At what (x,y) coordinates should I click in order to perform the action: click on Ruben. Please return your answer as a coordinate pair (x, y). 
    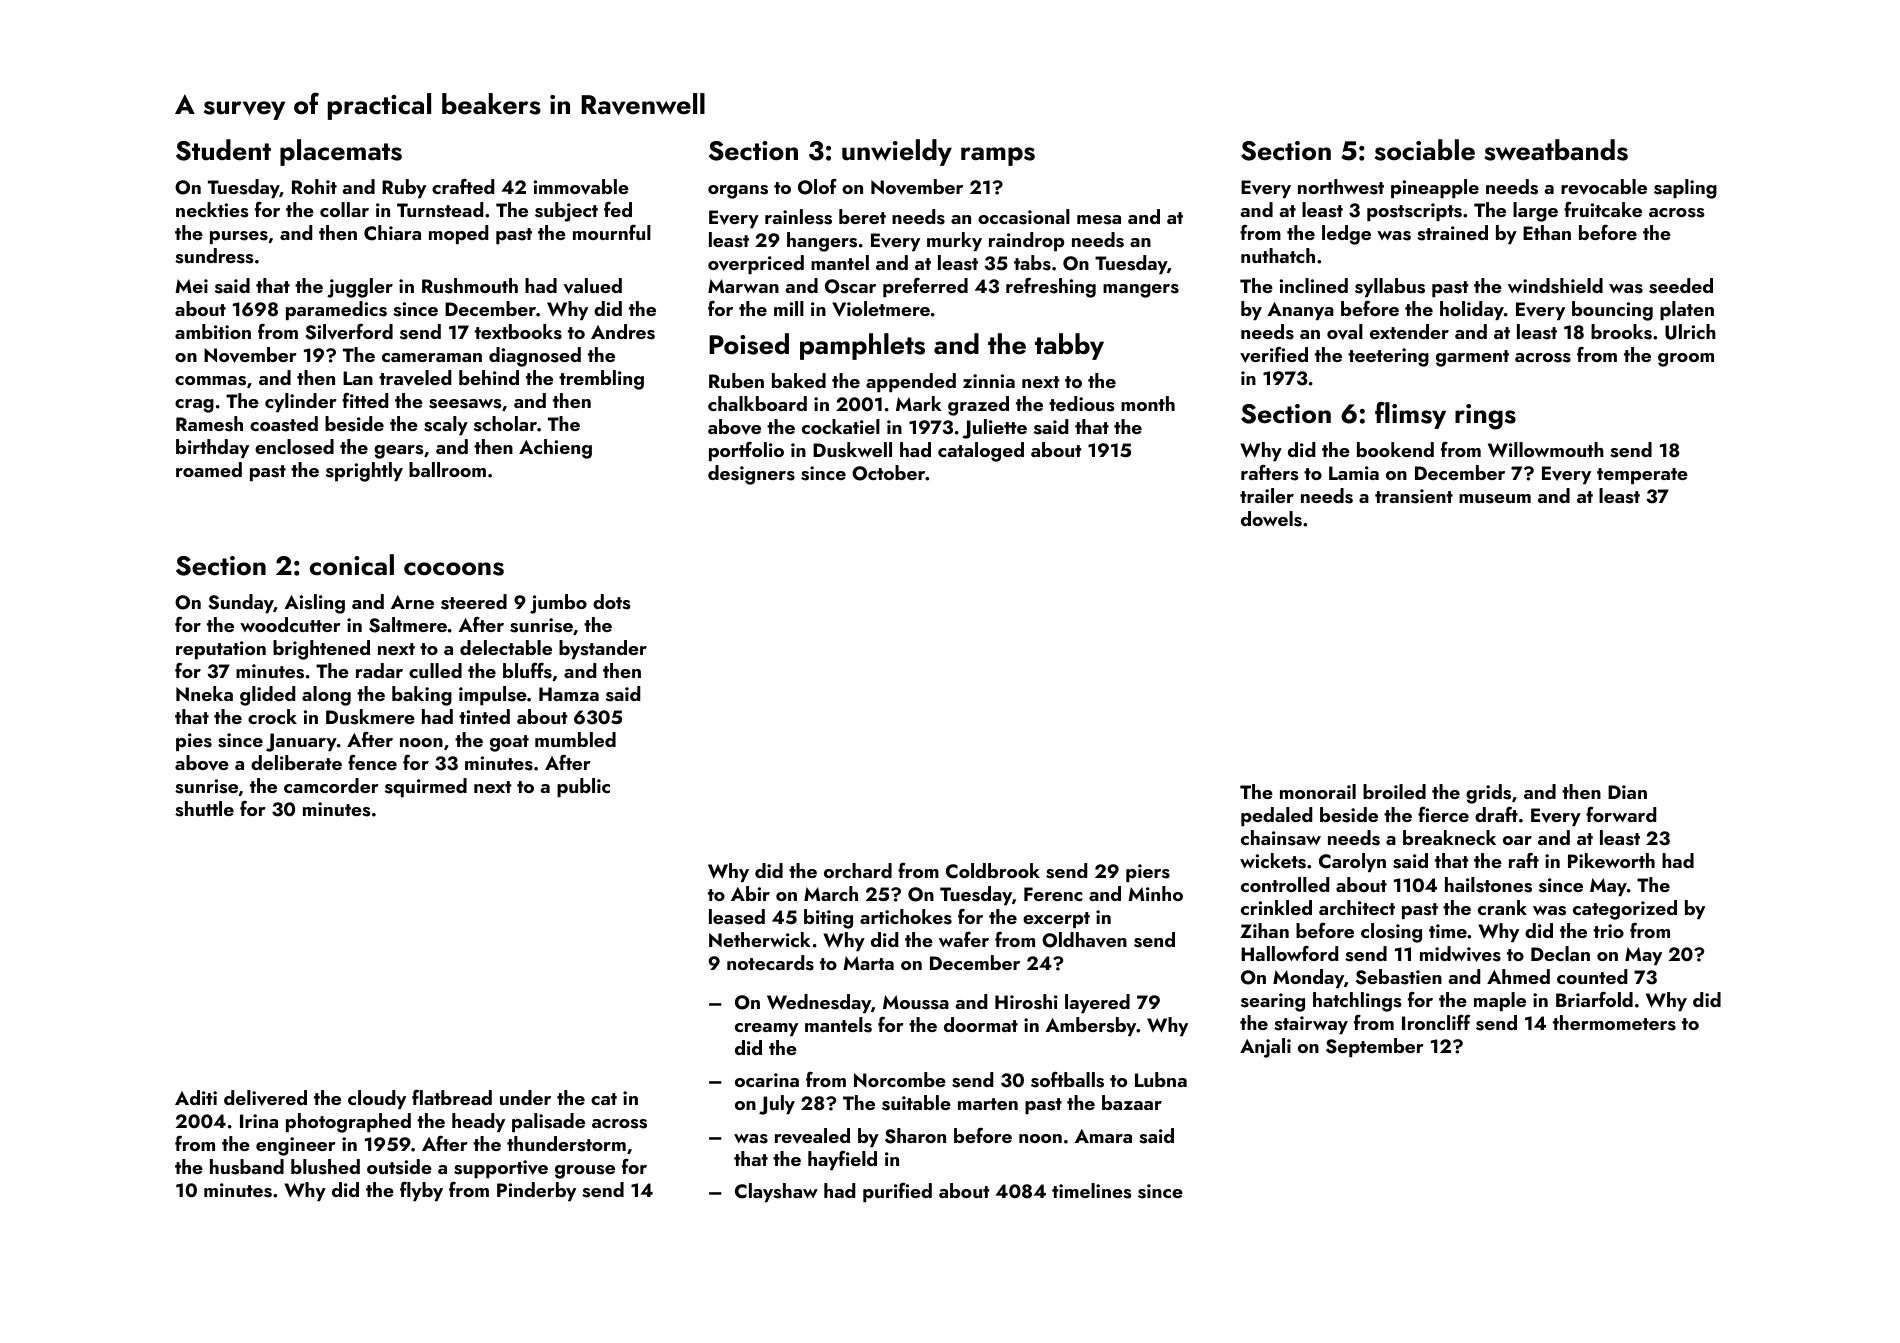
    Looking at the image, I should click on (736, 380).
